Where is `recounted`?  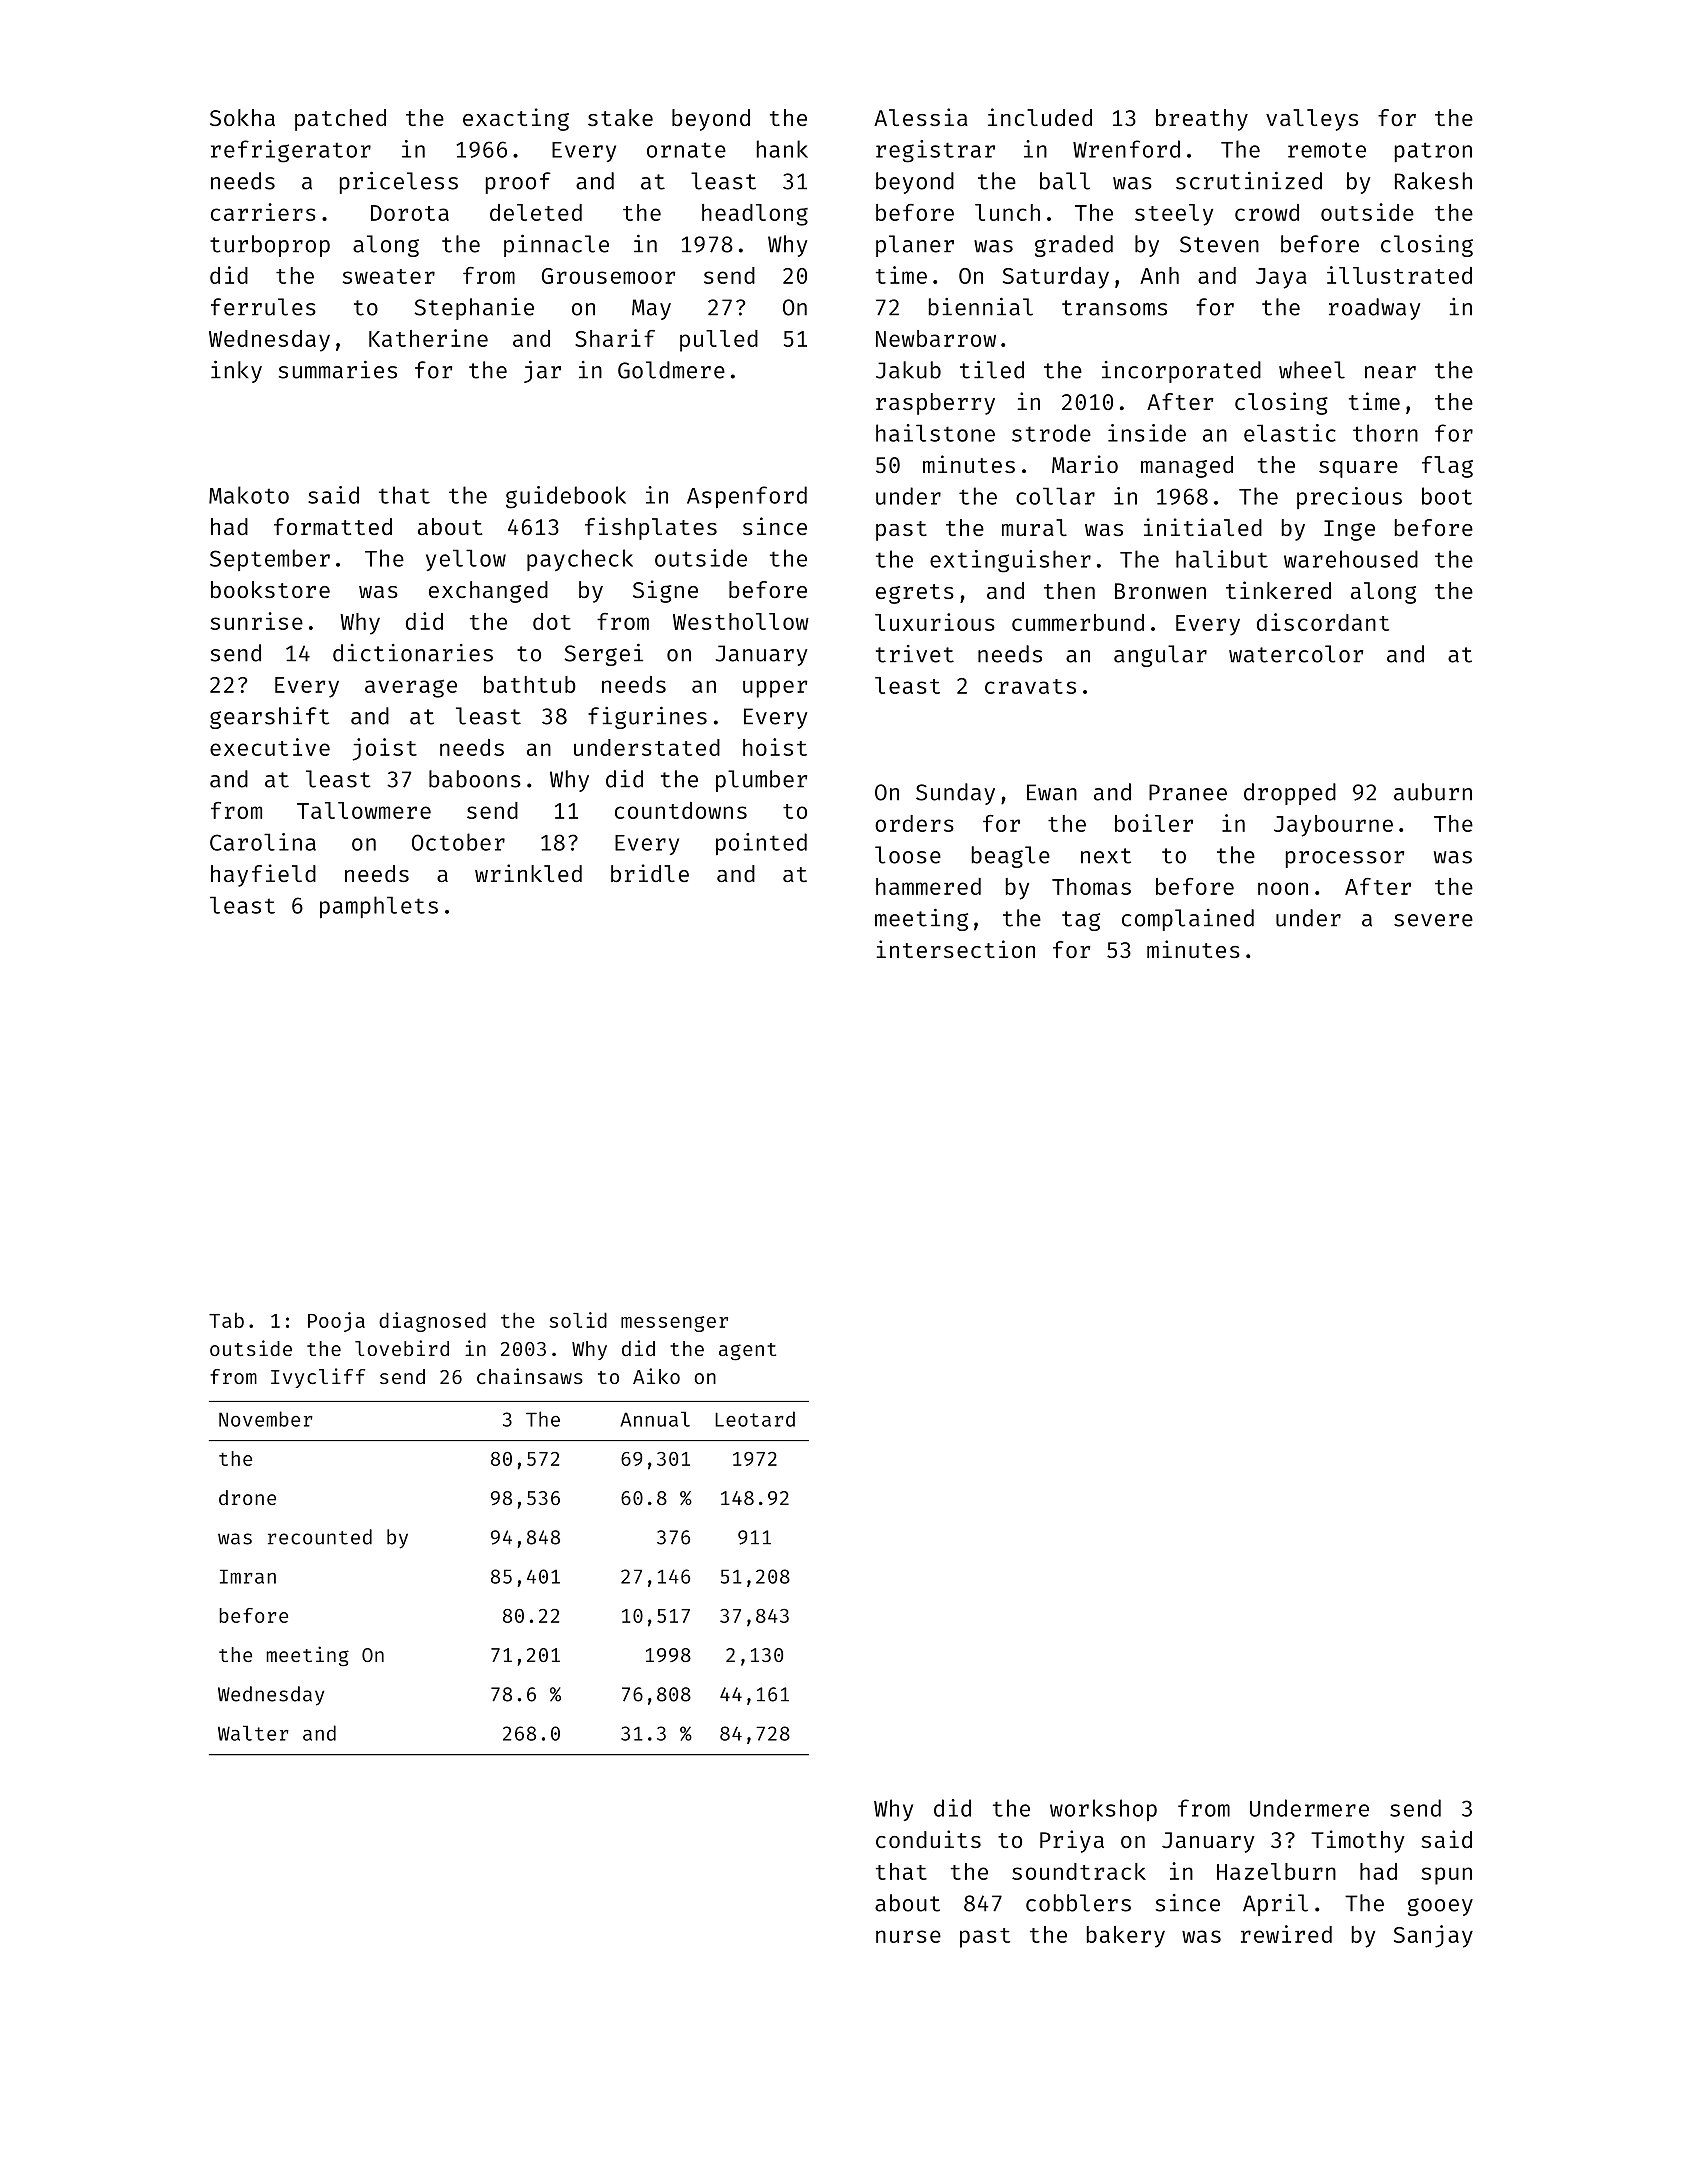 recounted is located at coordinates (320, 1537).
